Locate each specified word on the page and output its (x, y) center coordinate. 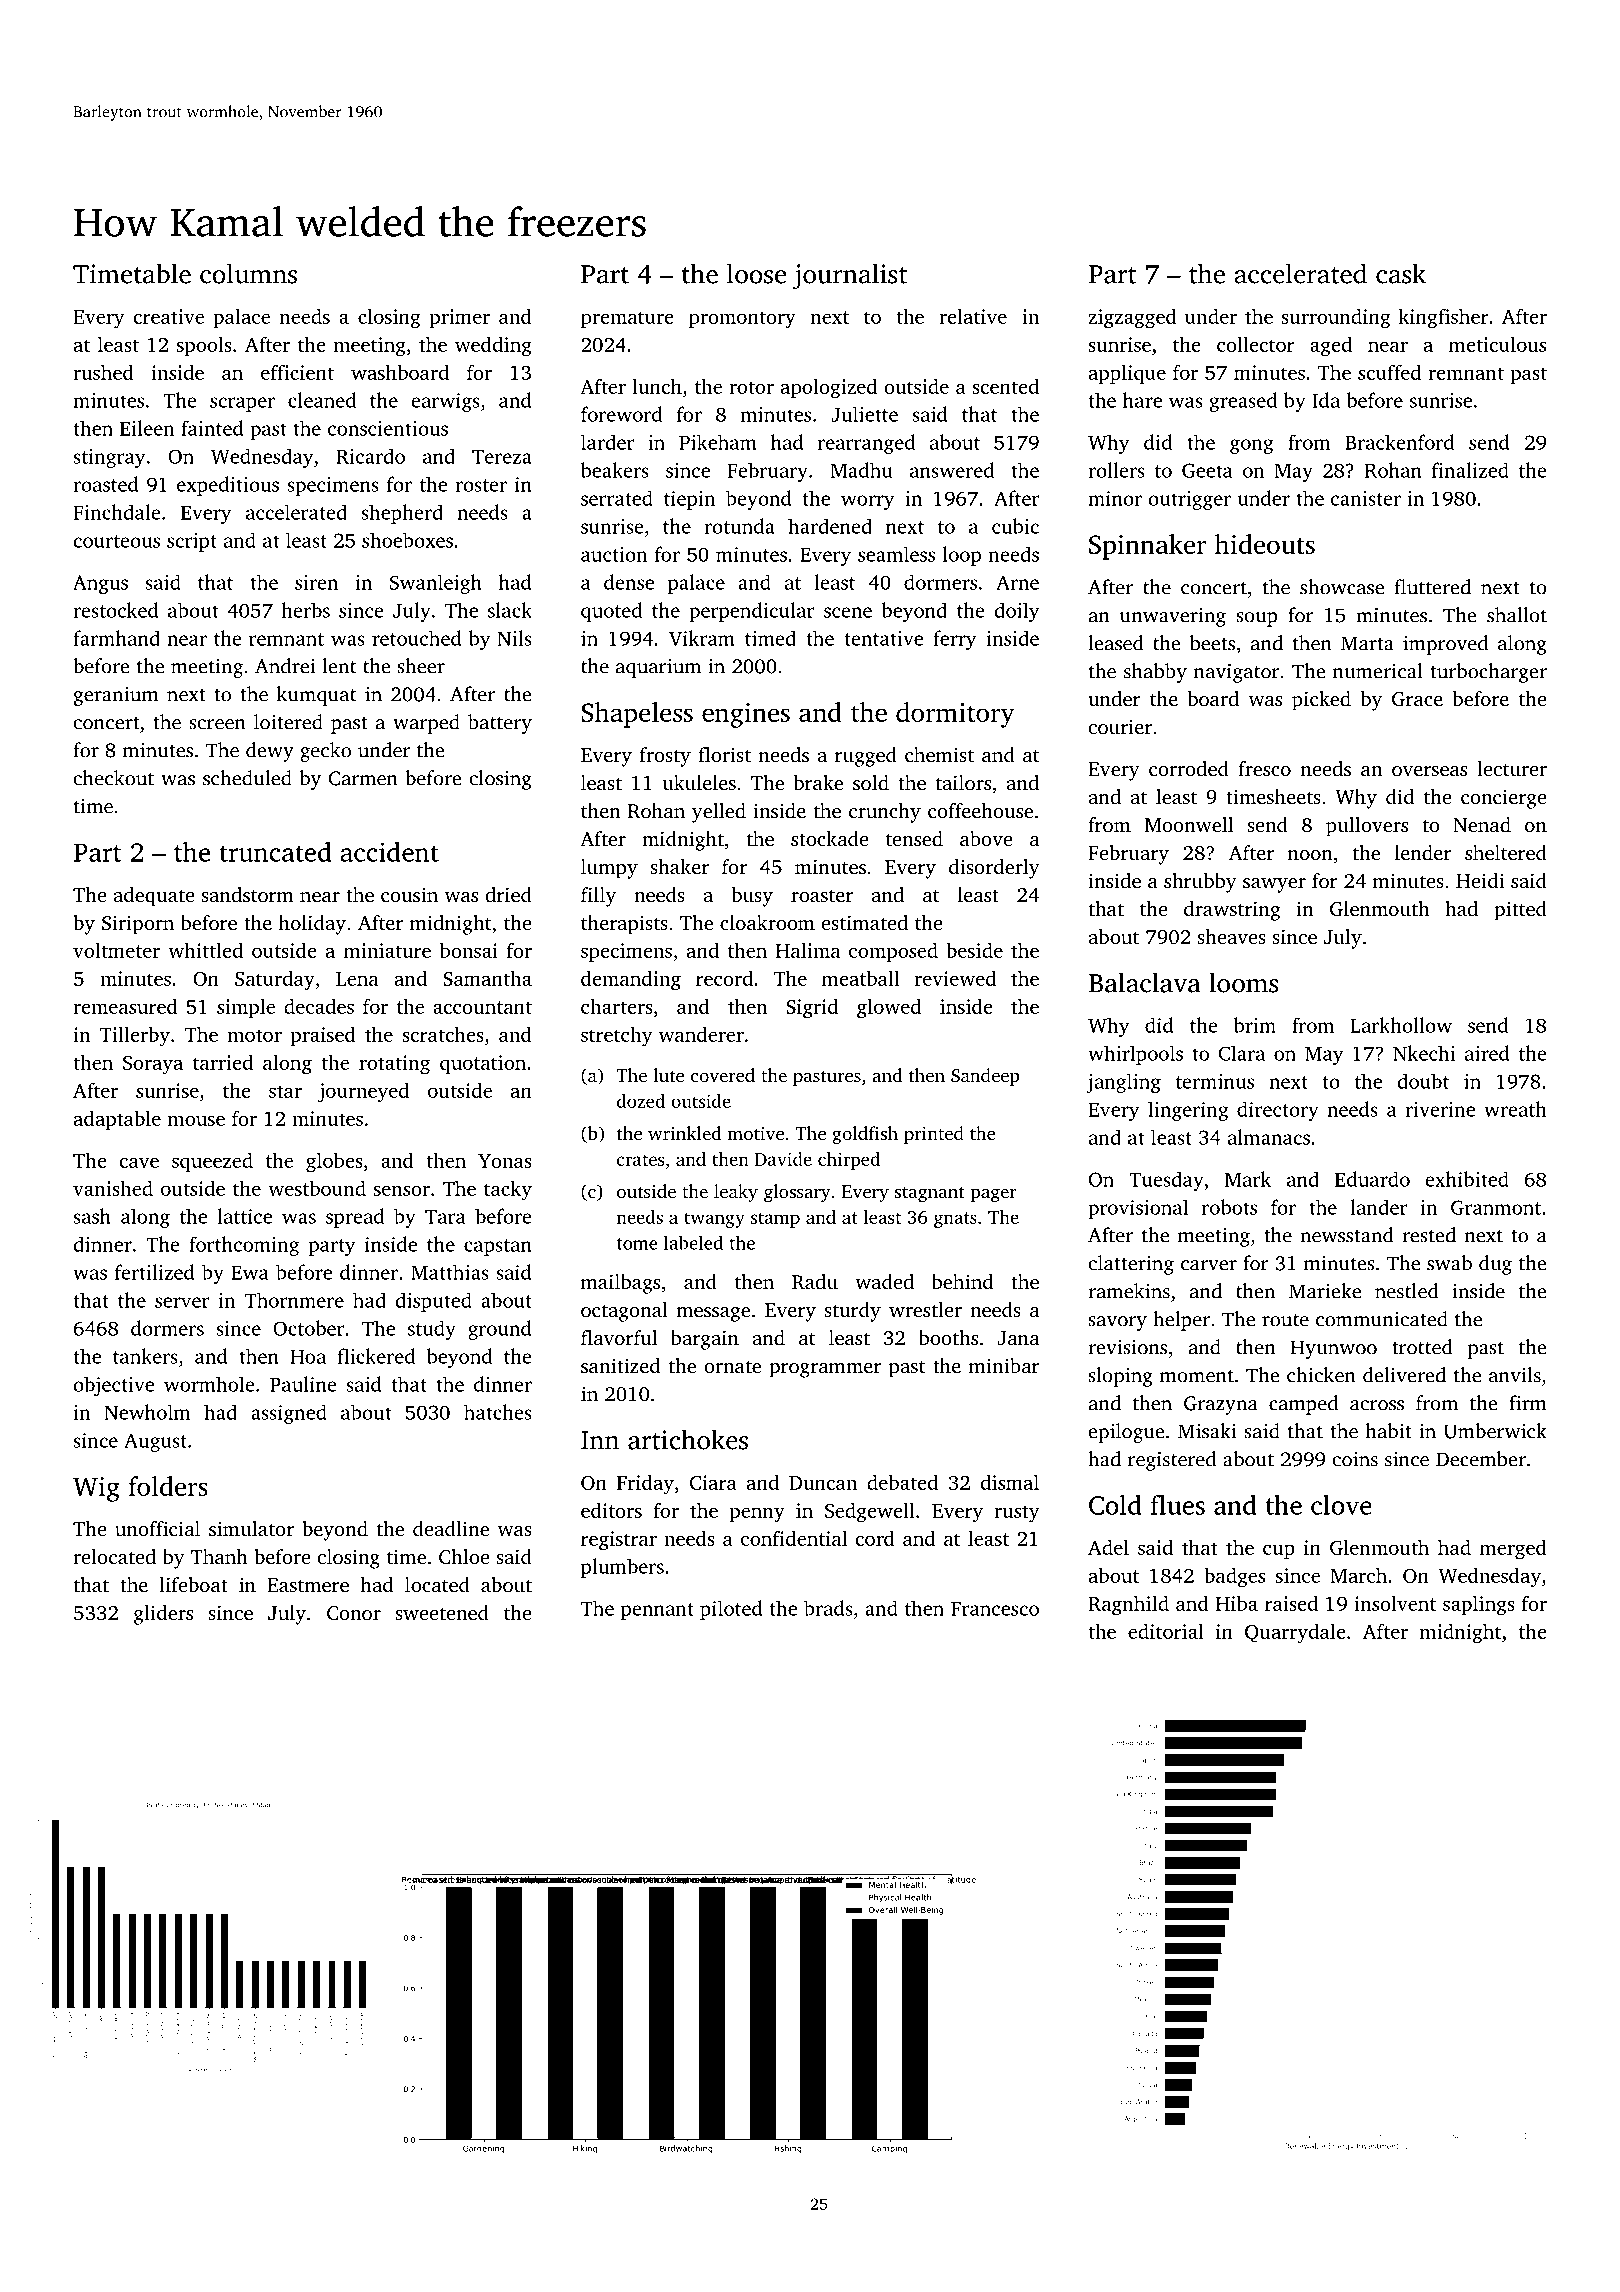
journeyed (363, 1092)
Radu (815, 1282)
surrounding (1336, 319)
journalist (849, 276)
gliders (163, 1615)
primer (460, 318)
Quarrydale (1295, 1634)
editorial (1166, 1631)
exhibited (1467, 1179)
